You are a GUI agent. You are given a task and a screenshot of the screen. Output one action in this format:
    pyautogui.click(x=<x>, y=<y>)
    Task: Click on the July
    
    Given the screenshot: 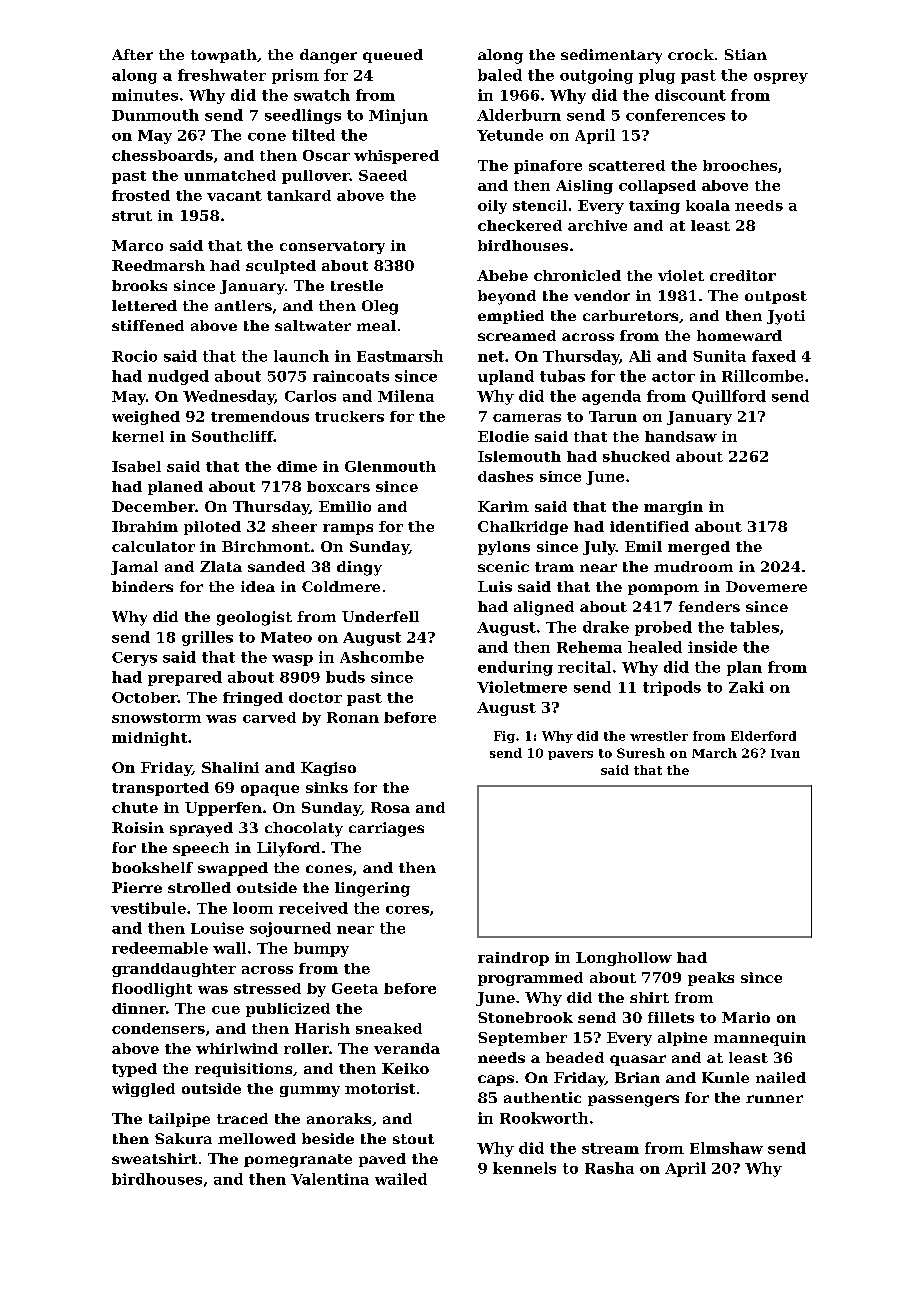 What is the action you would take?
    pyautogui.click(x=599, y=548)
